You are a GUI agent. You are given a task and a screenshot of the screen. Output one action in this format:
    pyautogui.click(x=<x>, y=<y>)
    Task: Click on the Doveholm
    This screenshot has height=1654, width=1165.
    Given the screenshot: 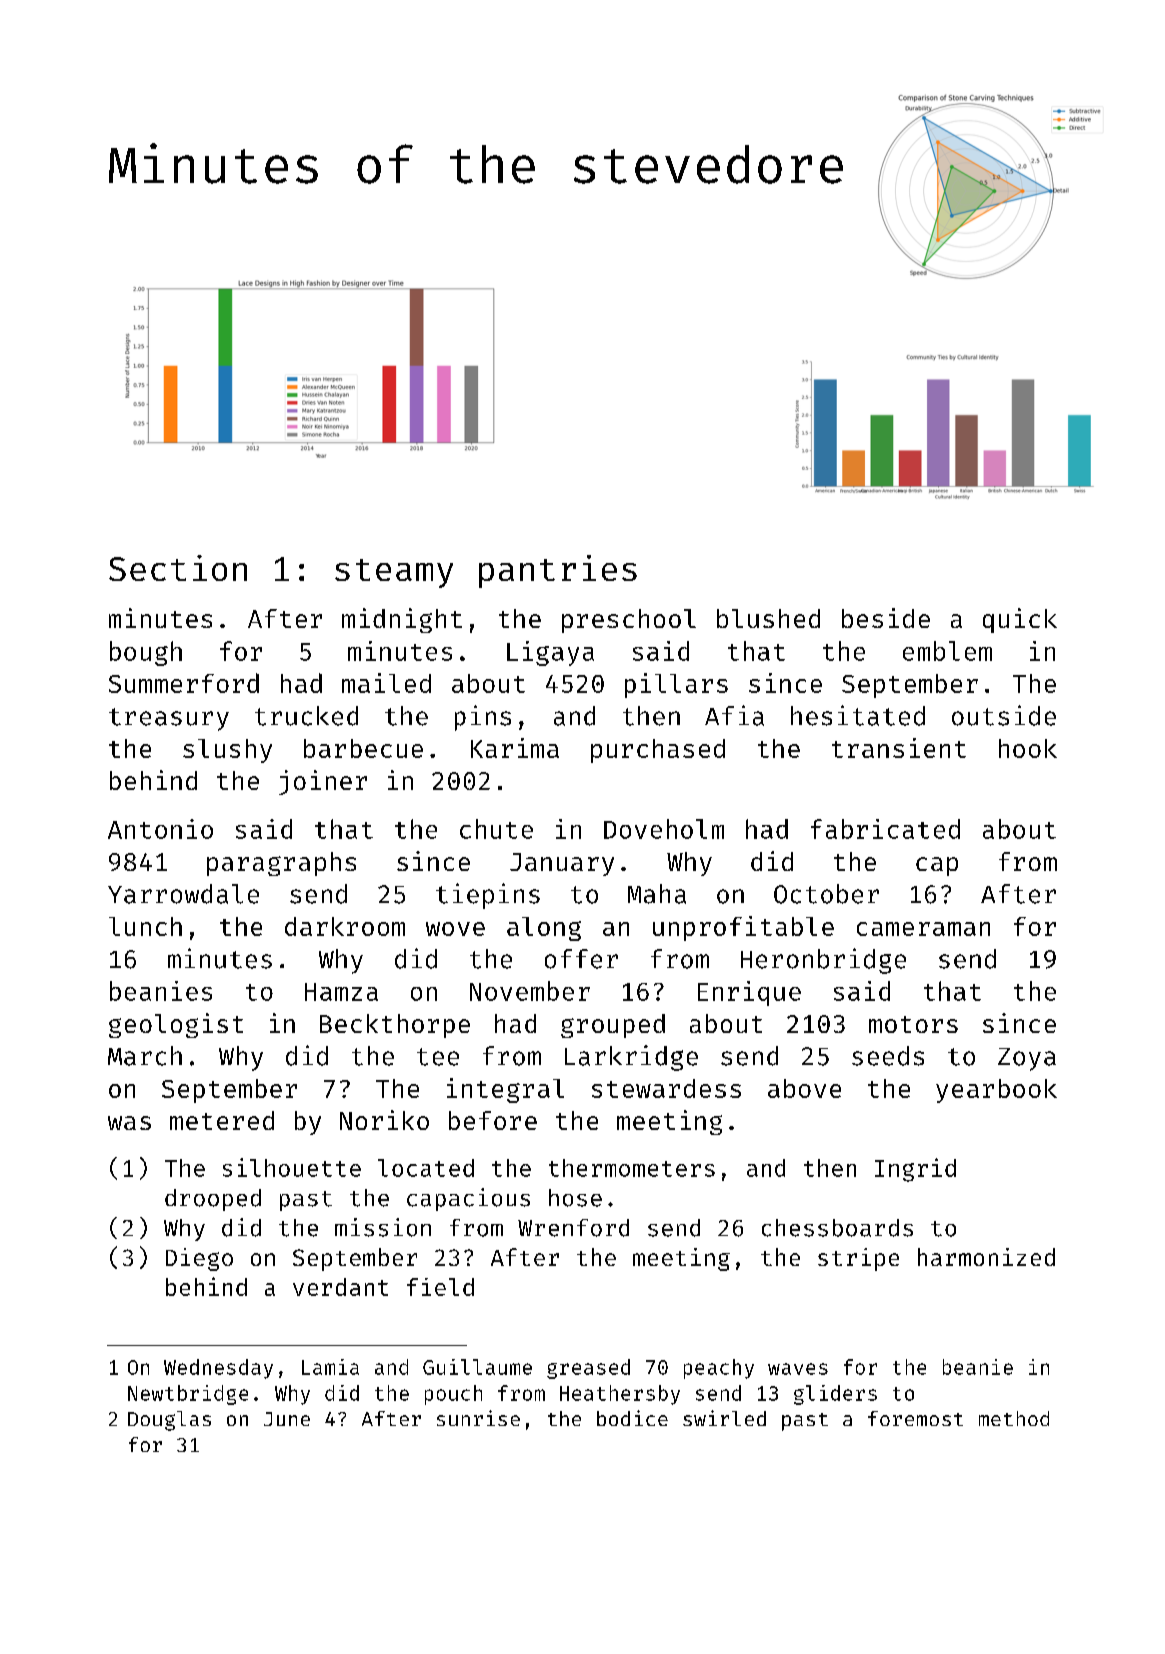 What is the action you would take?
    pyautogui.click(x=664, y=829)
